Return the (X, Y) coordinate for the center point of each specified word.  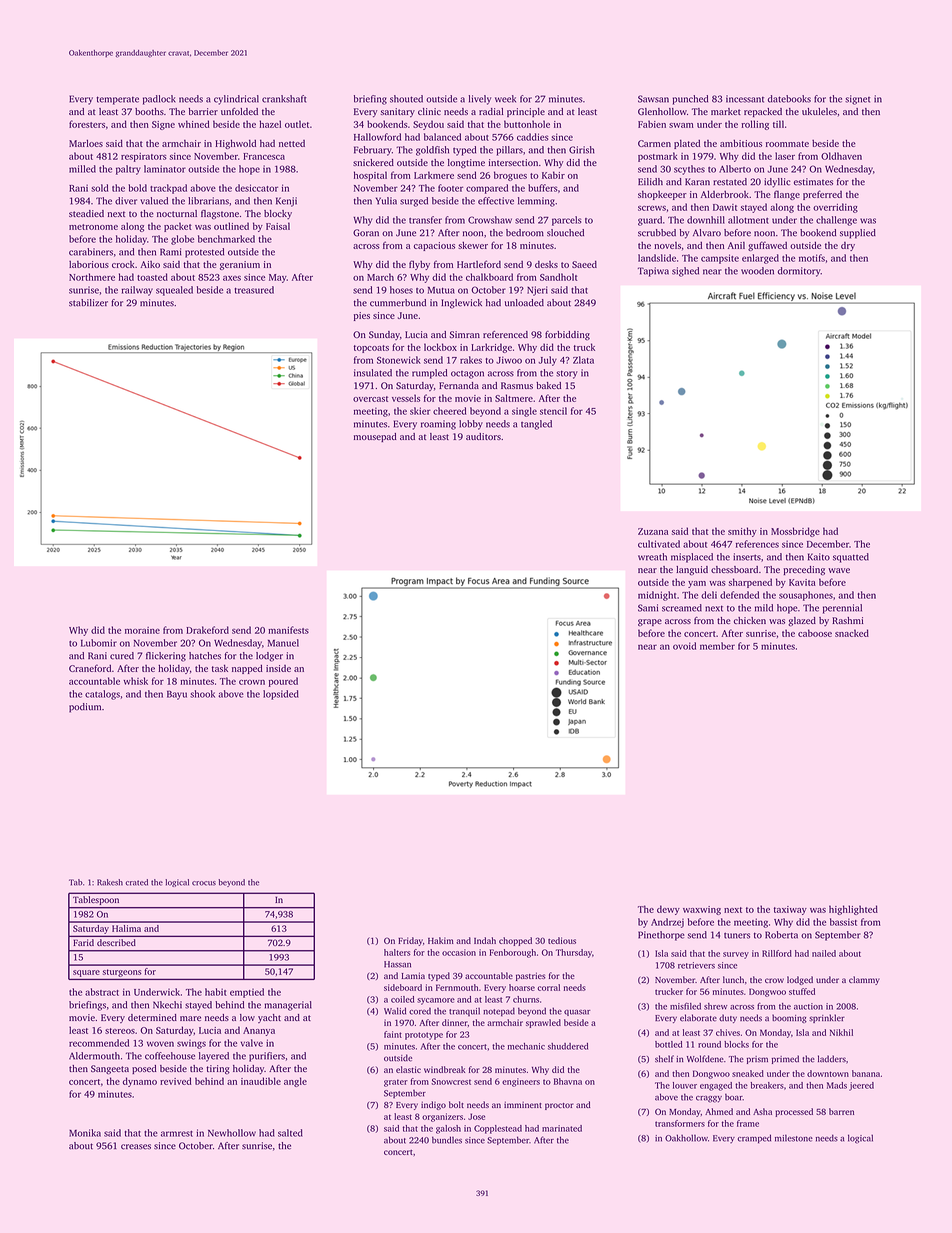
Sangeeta (110, 1070)
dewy (668, 910)
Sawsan (653, 99)
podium (85, 708)
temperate (117, 100)
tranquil (464, 1012)
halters (397, 952)
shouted (406, 99)
